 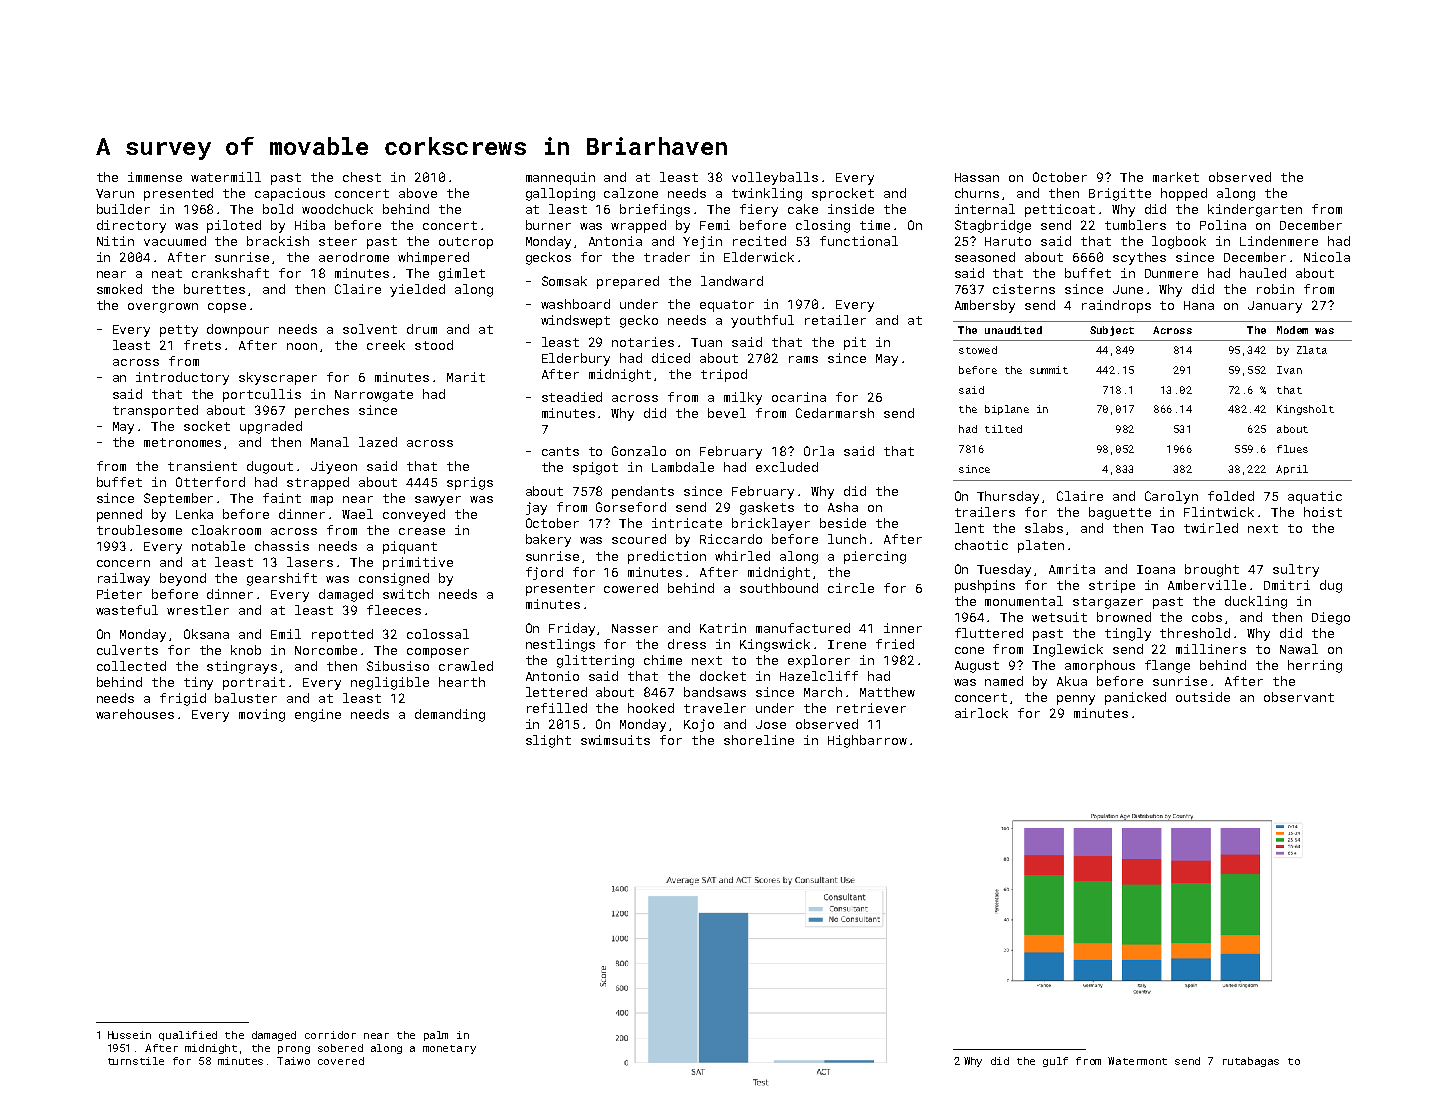 What do you see at coordinates (1156, 569) in the page?
I see `Ioana` at bounding box center [1156, 569].
